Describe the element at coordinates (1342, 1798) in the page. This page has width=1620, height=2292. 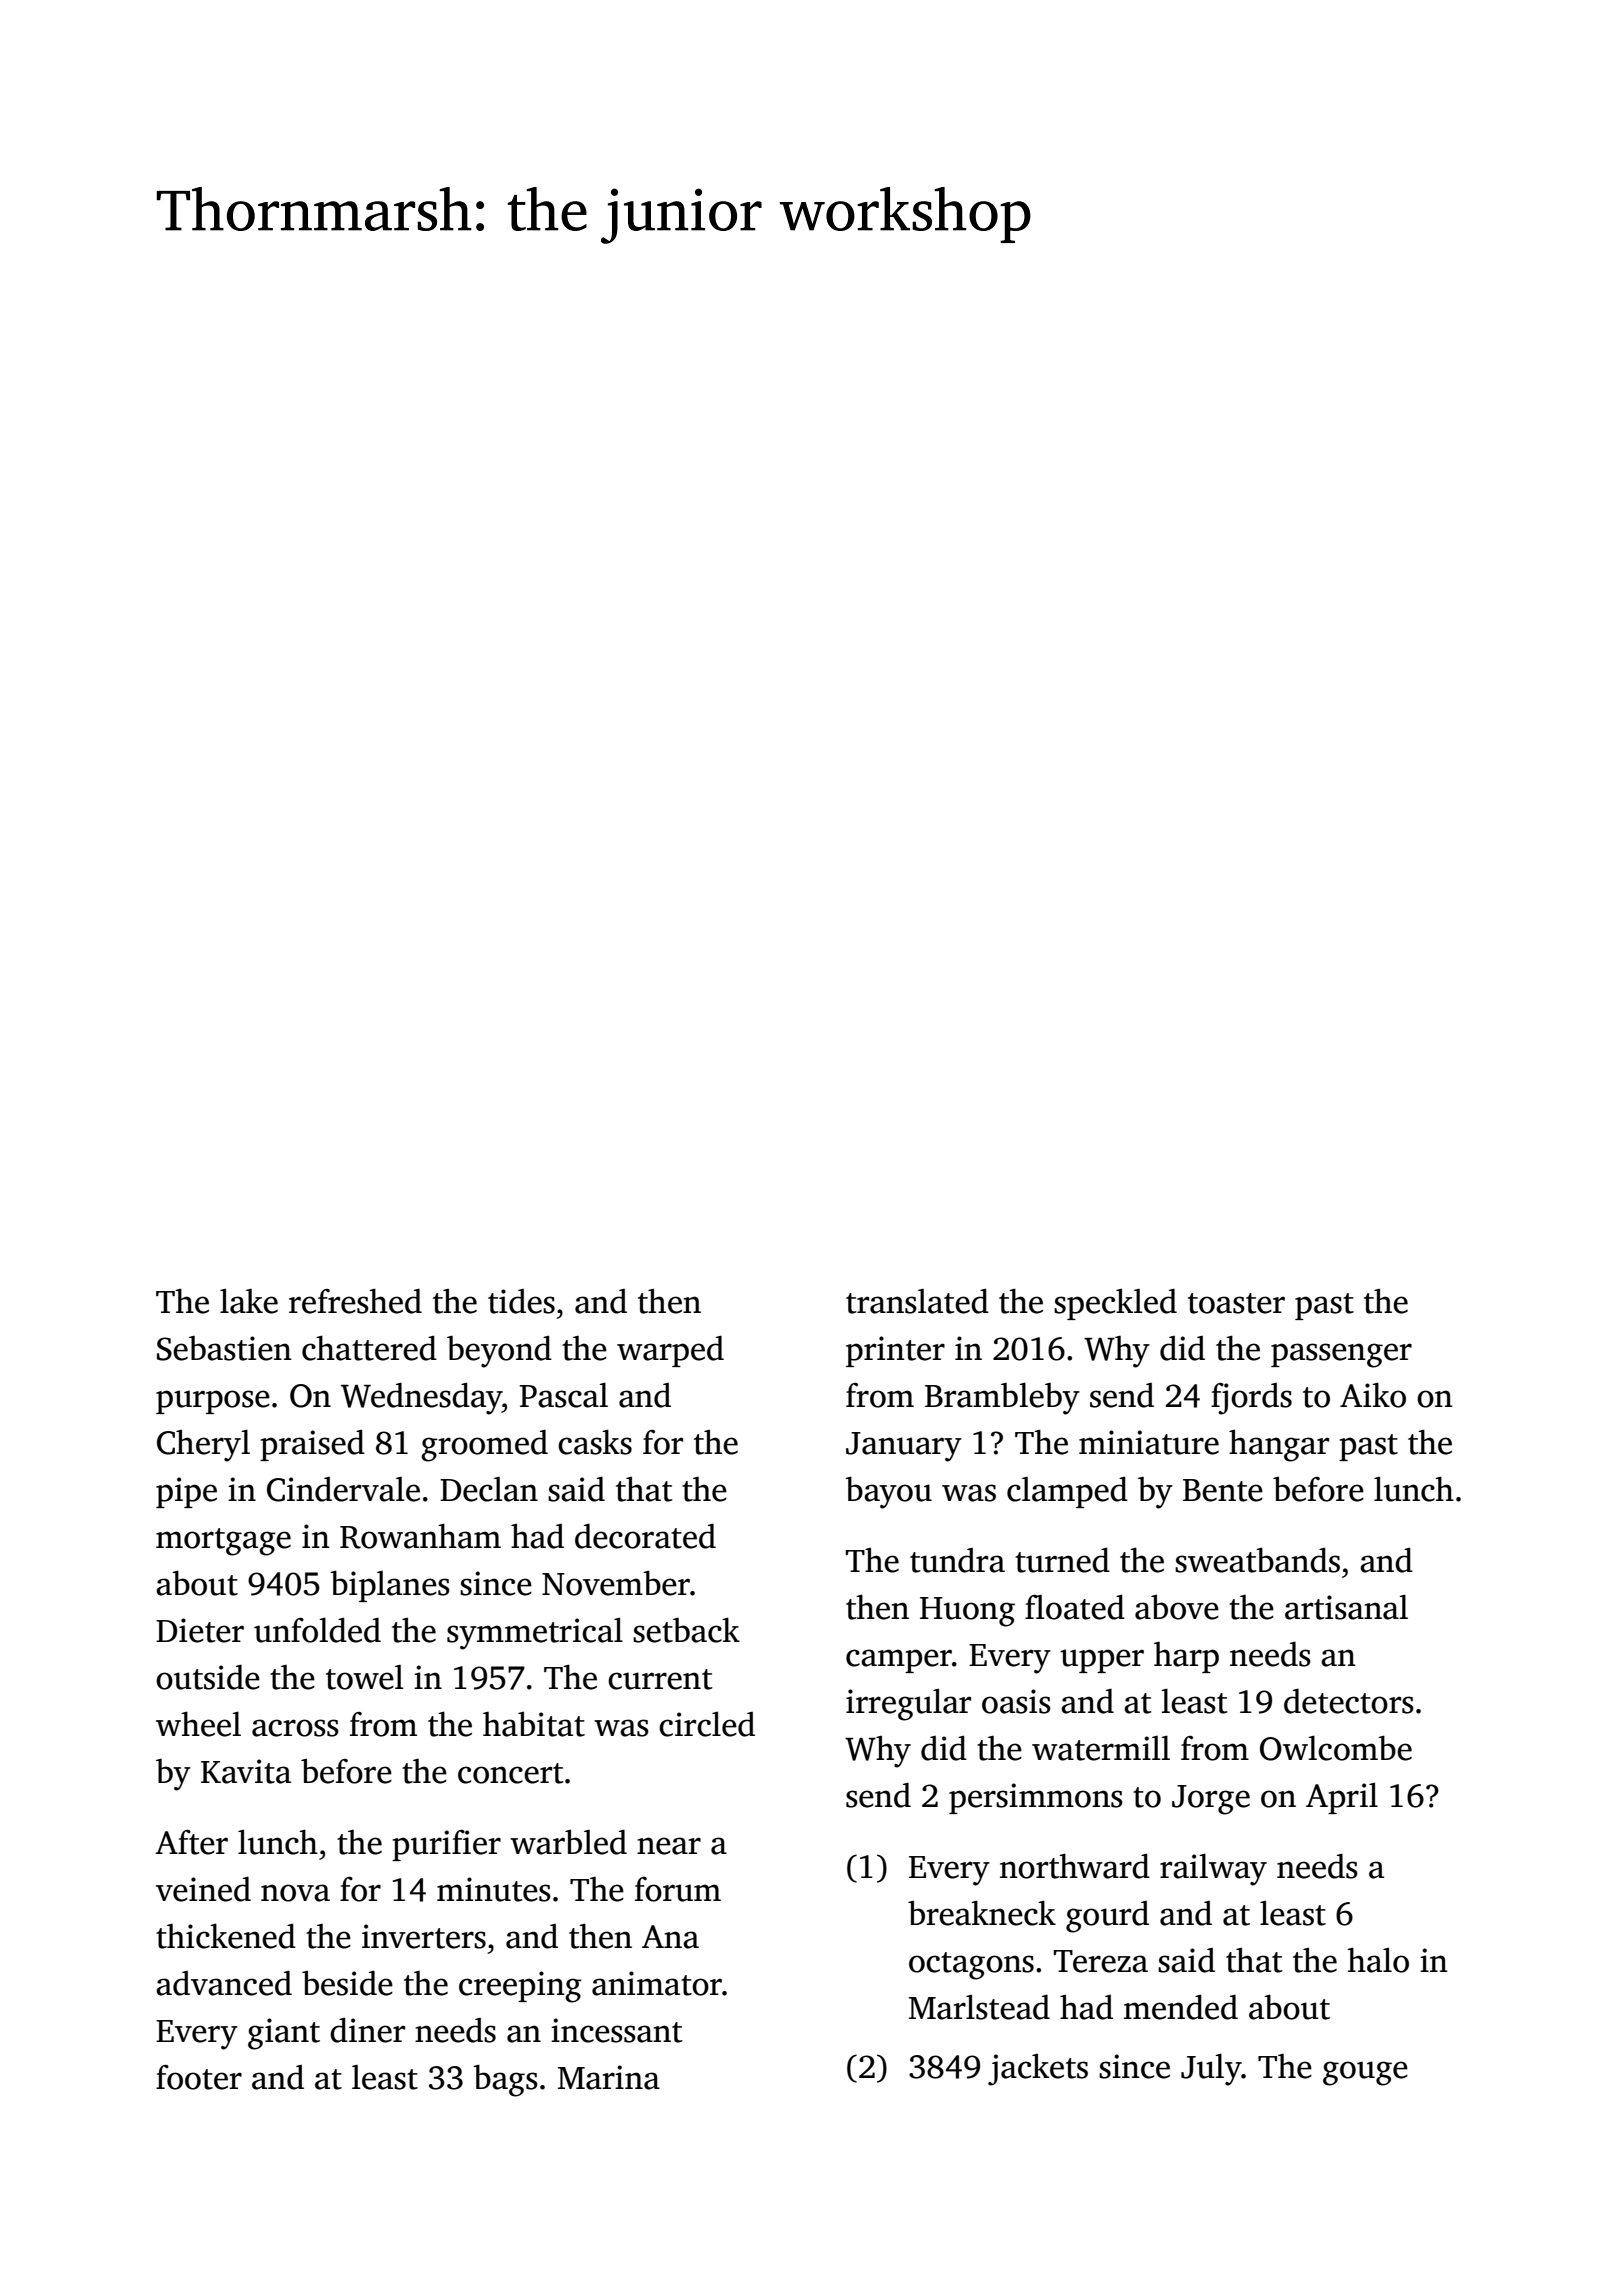
I see `April` at that location.
